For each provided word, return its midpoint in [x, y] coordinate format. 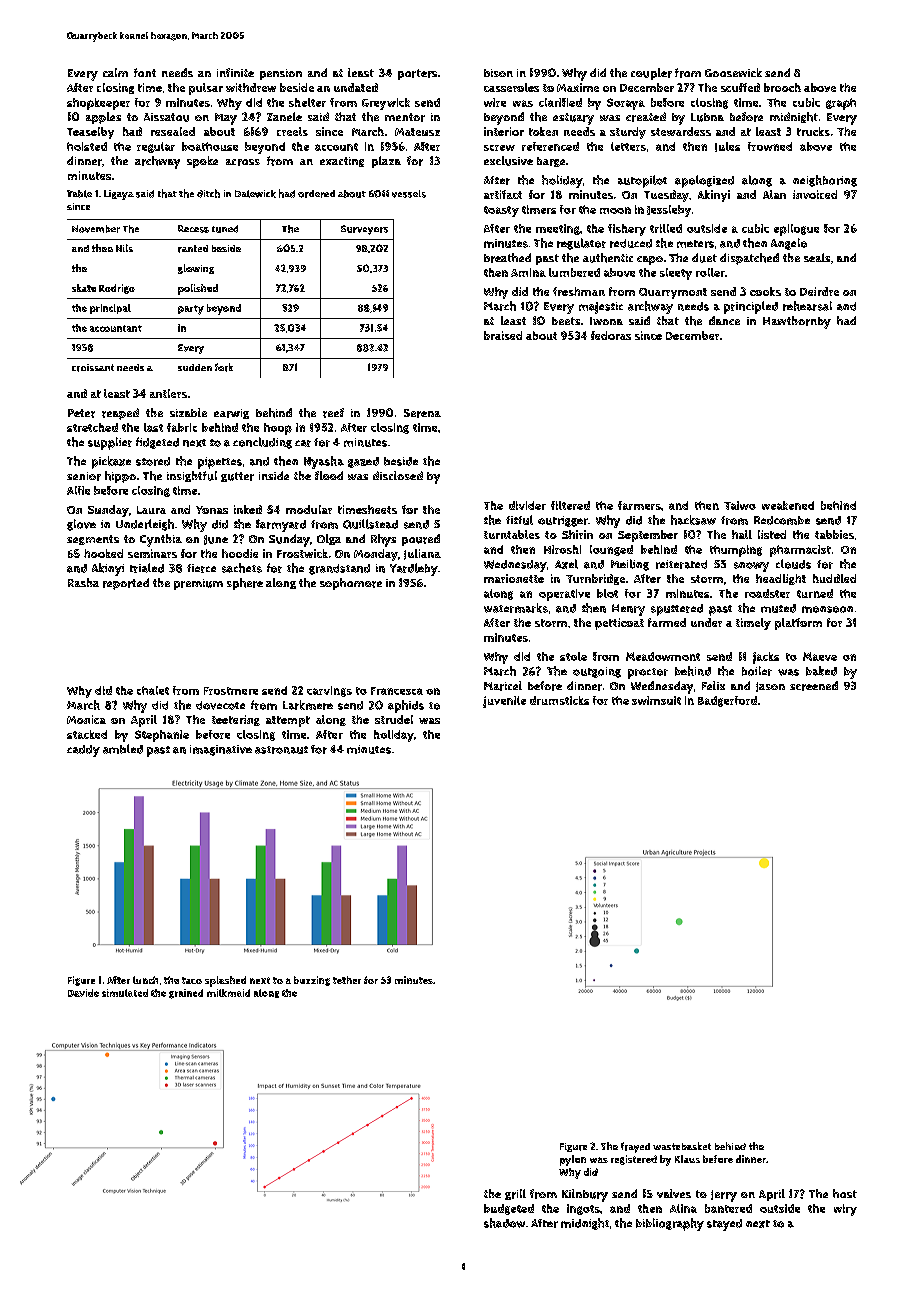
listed [772, 534]
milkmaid [228, 993]
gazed [363, 462]
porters [417, 74]
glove [81, 525]
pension [281, 74]
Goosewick [733, 72]
